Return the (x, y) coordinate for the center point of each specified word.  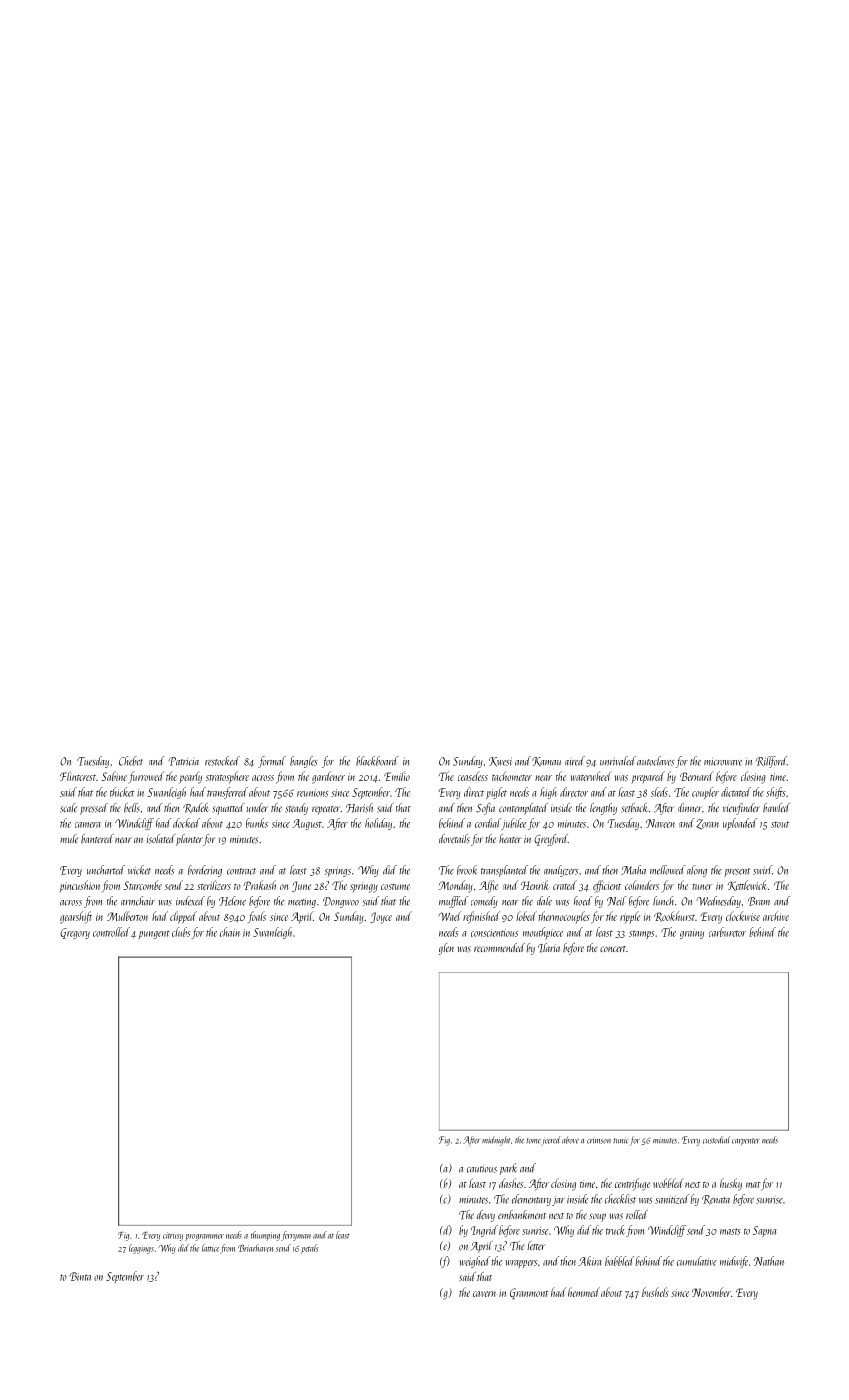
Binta (80, 1276)
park (508, 1169)
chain (230, 932)
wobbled (668, 1183)
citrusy (173, 1236)
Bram (759, 901)
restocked (222, 761)
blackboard (377, 761)
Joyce (381, 918)
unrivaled (618, 761)
